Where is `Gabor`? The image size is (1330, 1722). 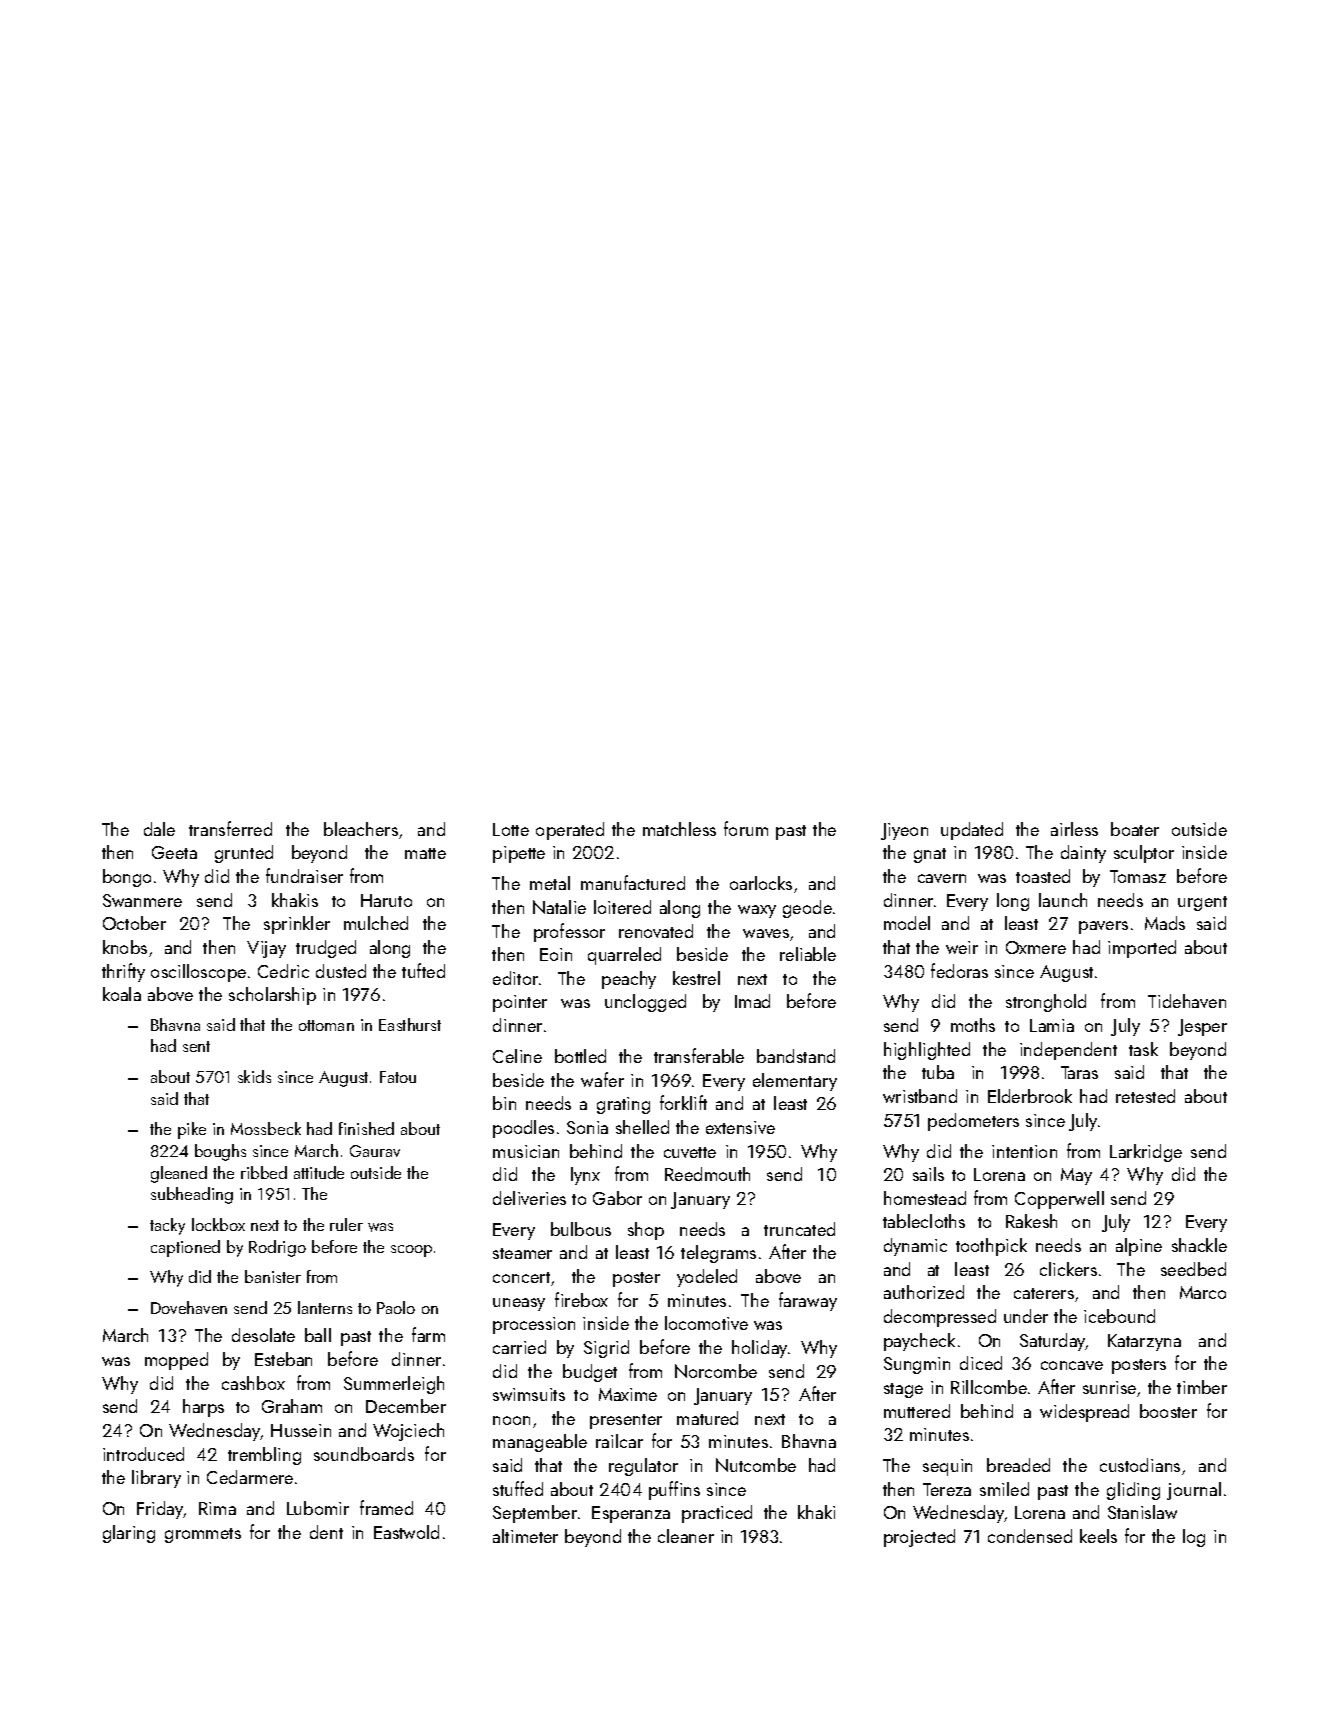 Gabor is located at coordinates (617, 1198).
